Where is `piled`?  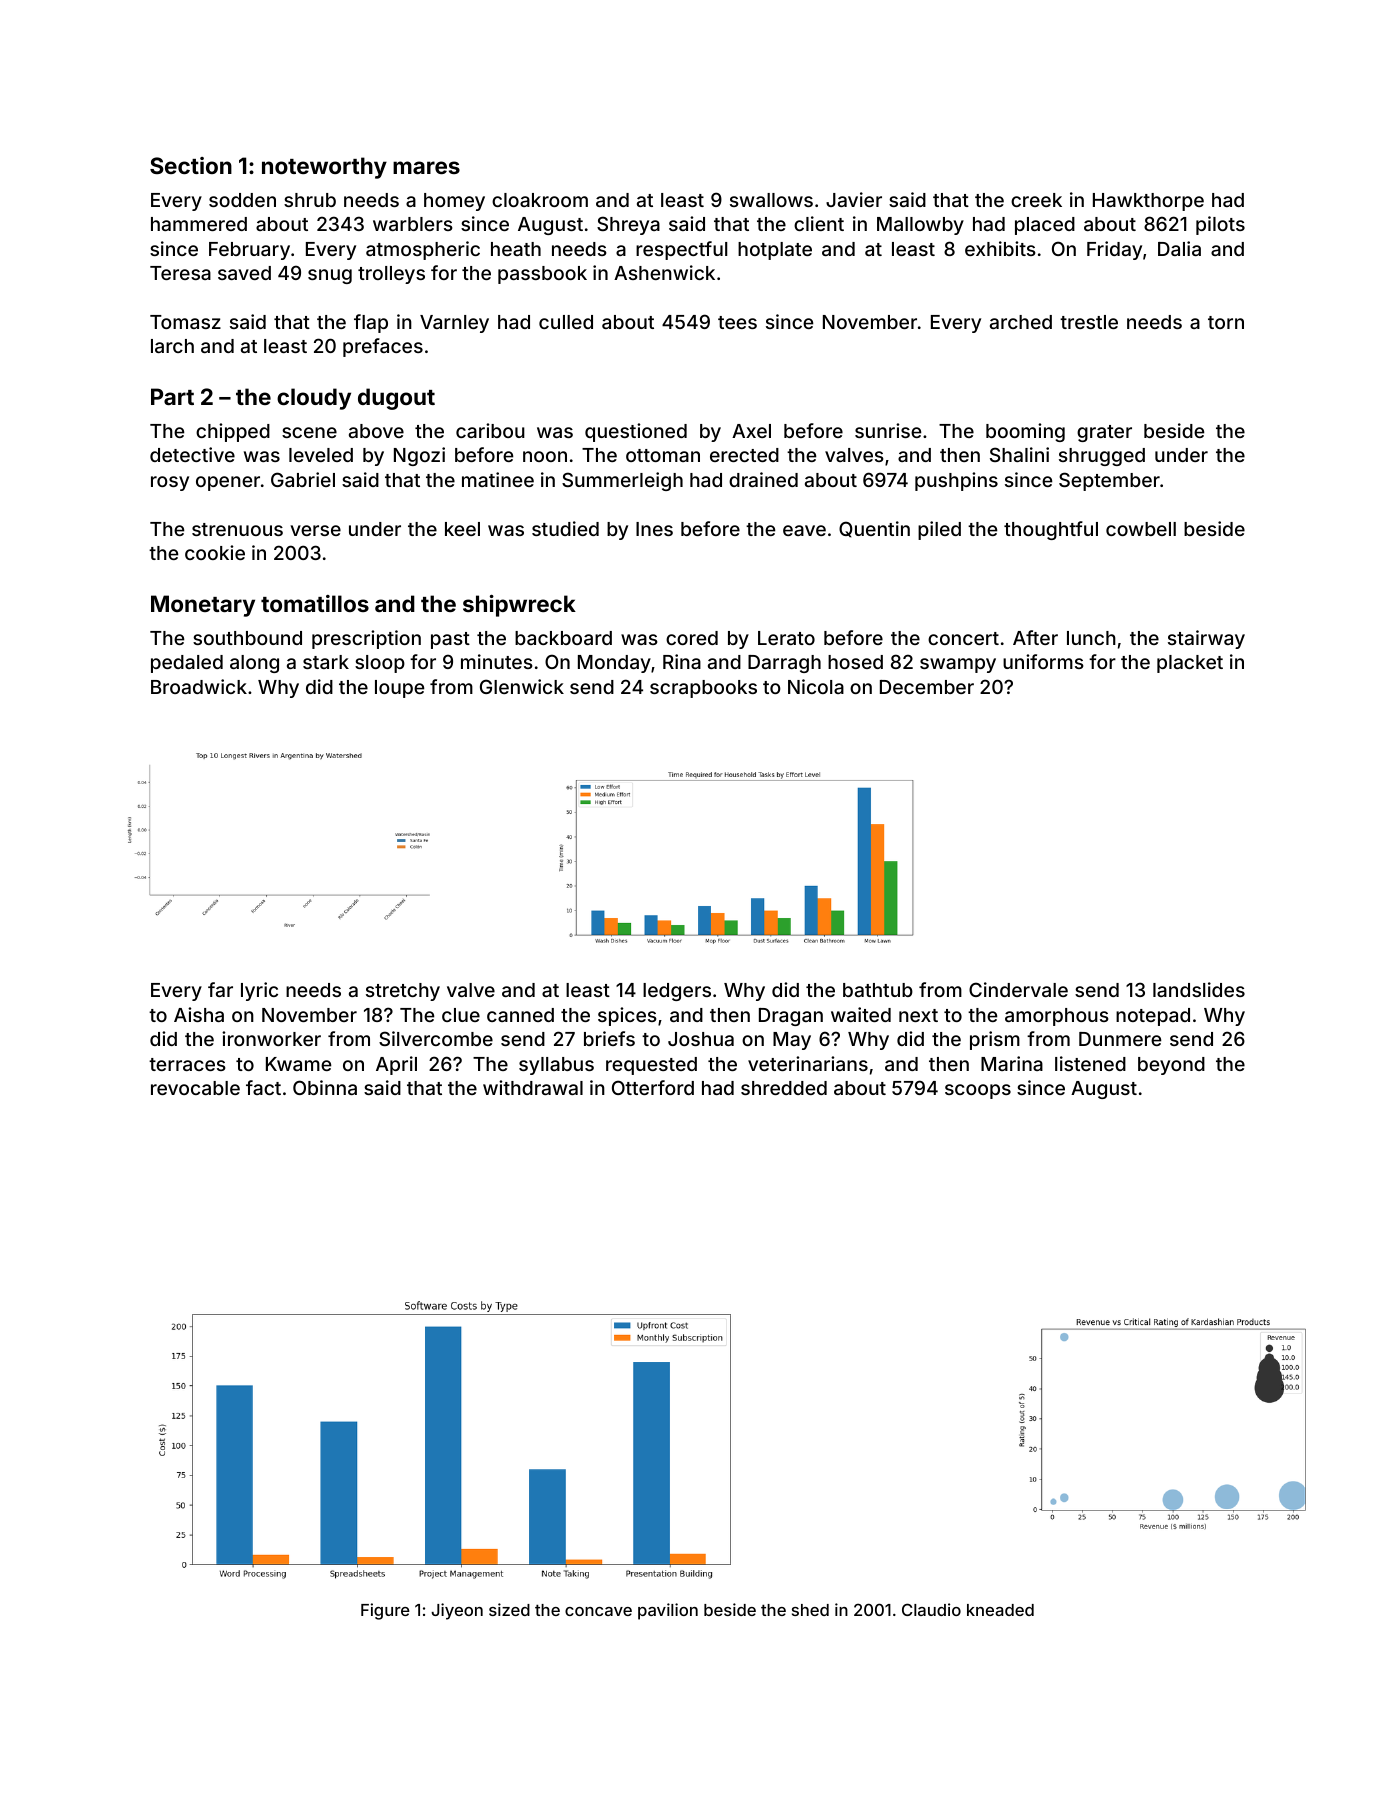 piled is located at coordinates (939, 530).
